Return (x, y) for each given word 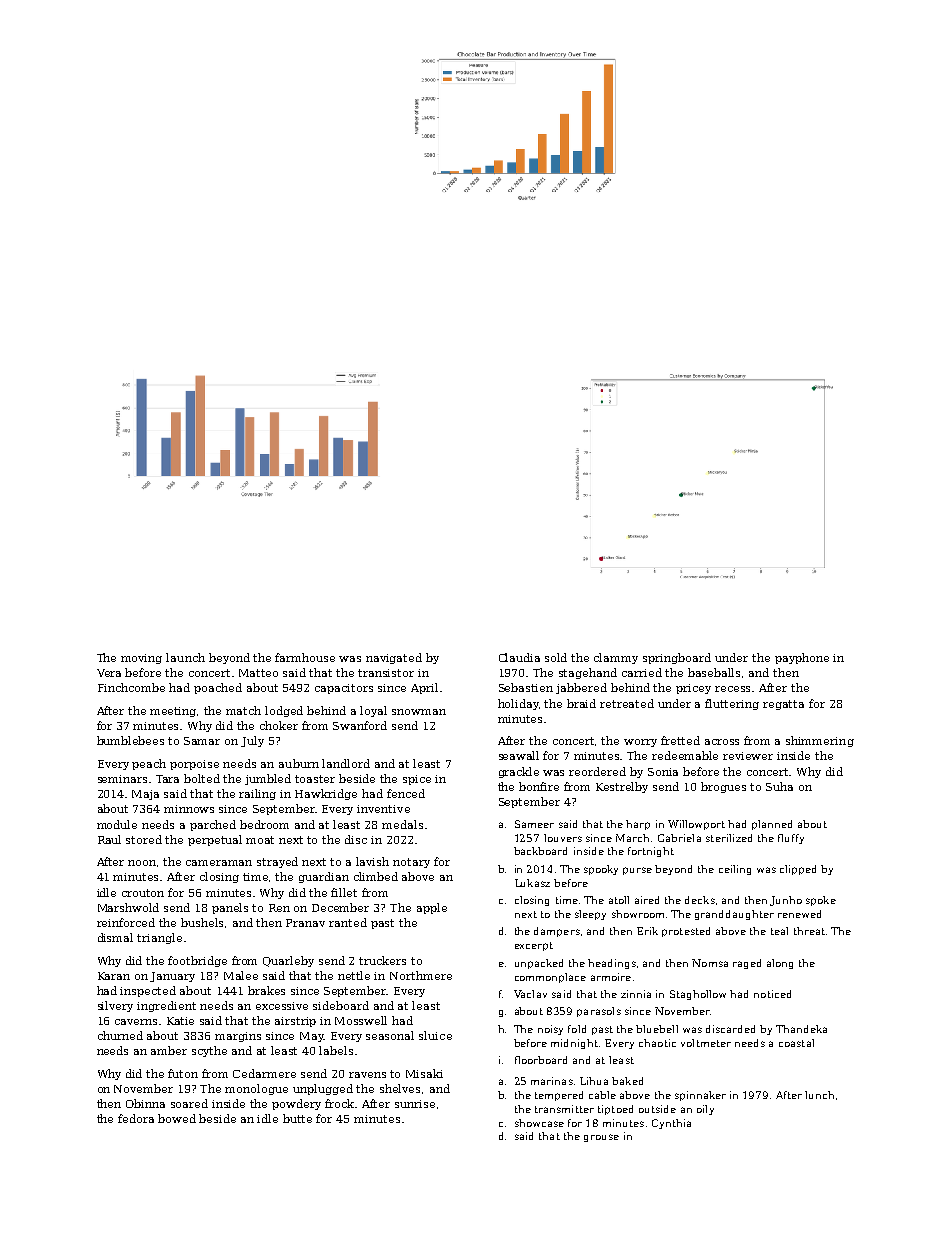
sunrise (415, 1104)
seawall (519, 755)
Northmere (421, 975)
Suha (779, 786)
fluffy (791, 839)
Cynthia (671, 1124)
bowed (177, 1118)
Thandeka (801, 1029)
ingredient (166, 1006)
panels (230, 908)
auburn (299, 763)
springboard (677, 658)
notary (411, 863)
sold (556, 657)
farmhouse (305, 657)
